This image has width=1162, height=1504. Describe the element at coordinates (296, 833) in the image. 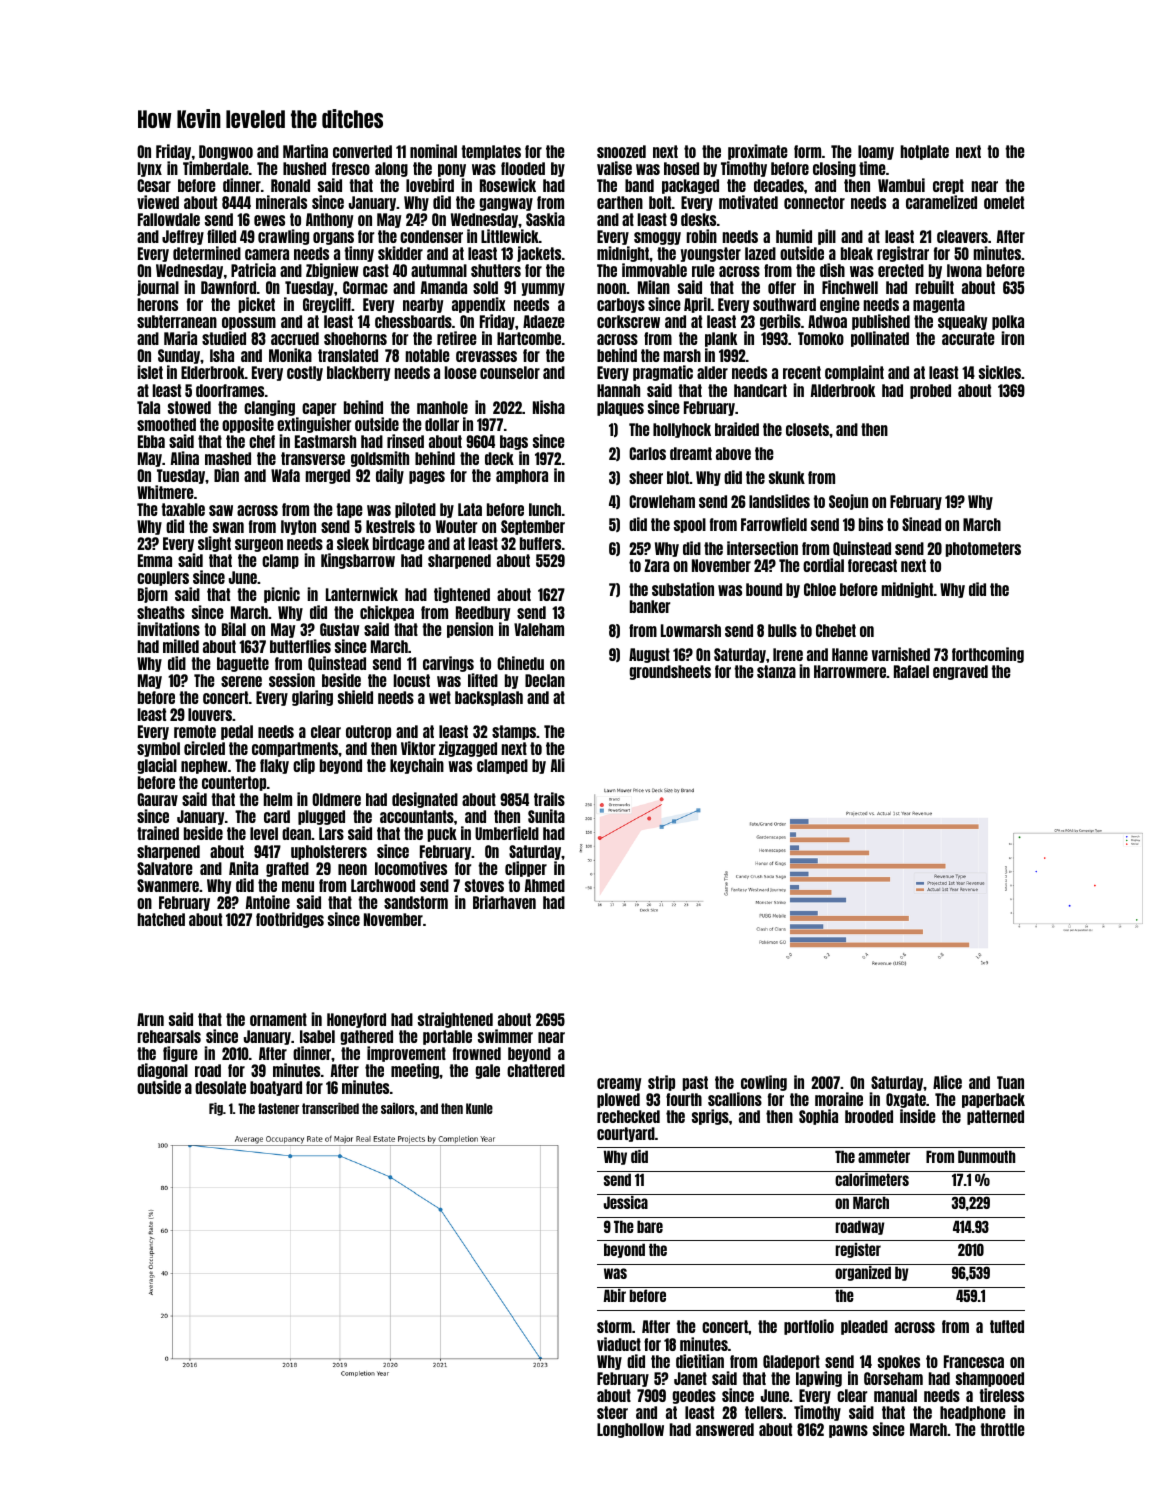

I see `dean` at that location.
